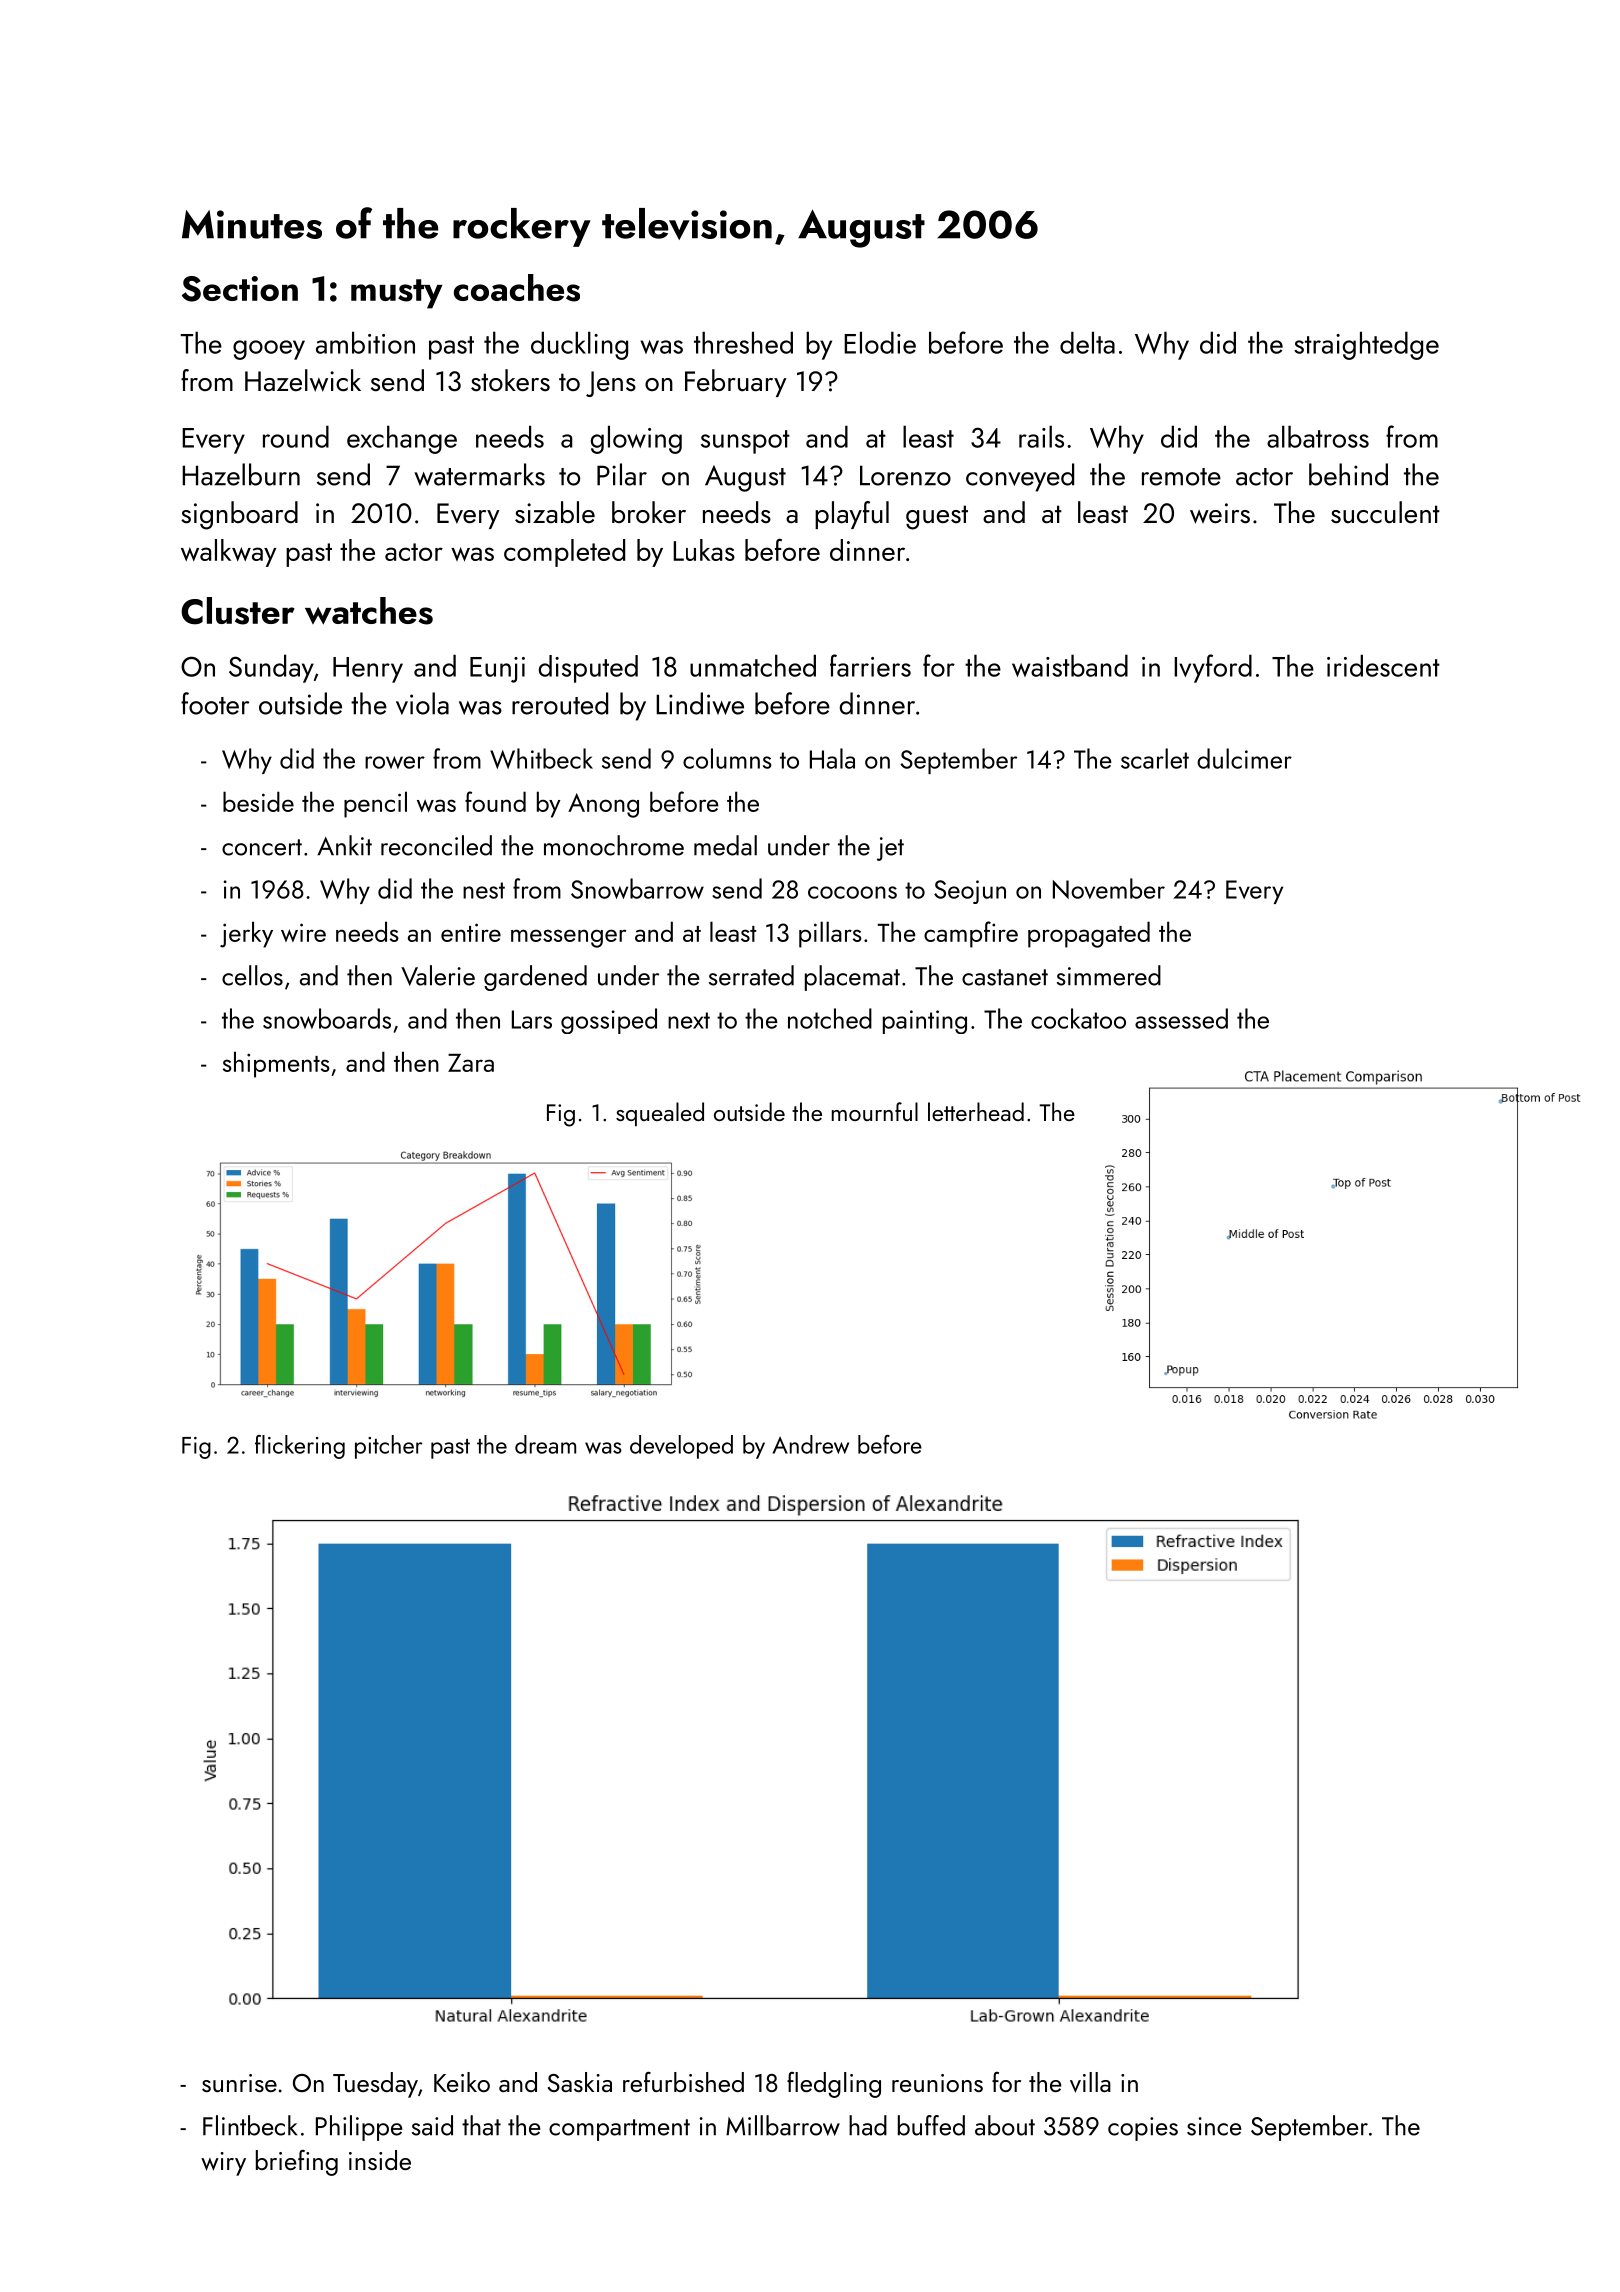  I want to click on delta, so click(1087, 342).
